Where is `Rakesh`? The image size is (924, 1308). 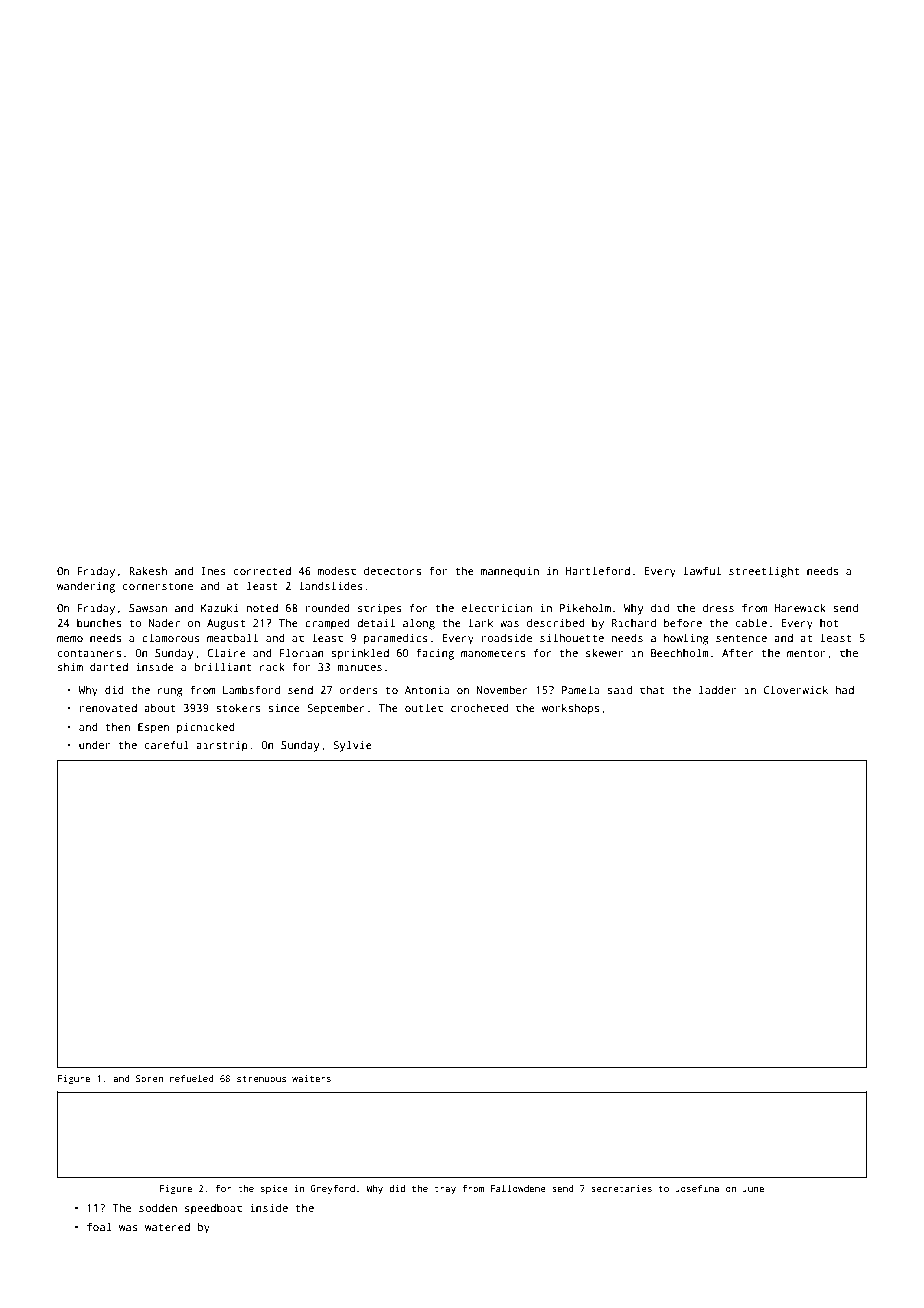 Rakesh is located at coordinates (148, 570).
